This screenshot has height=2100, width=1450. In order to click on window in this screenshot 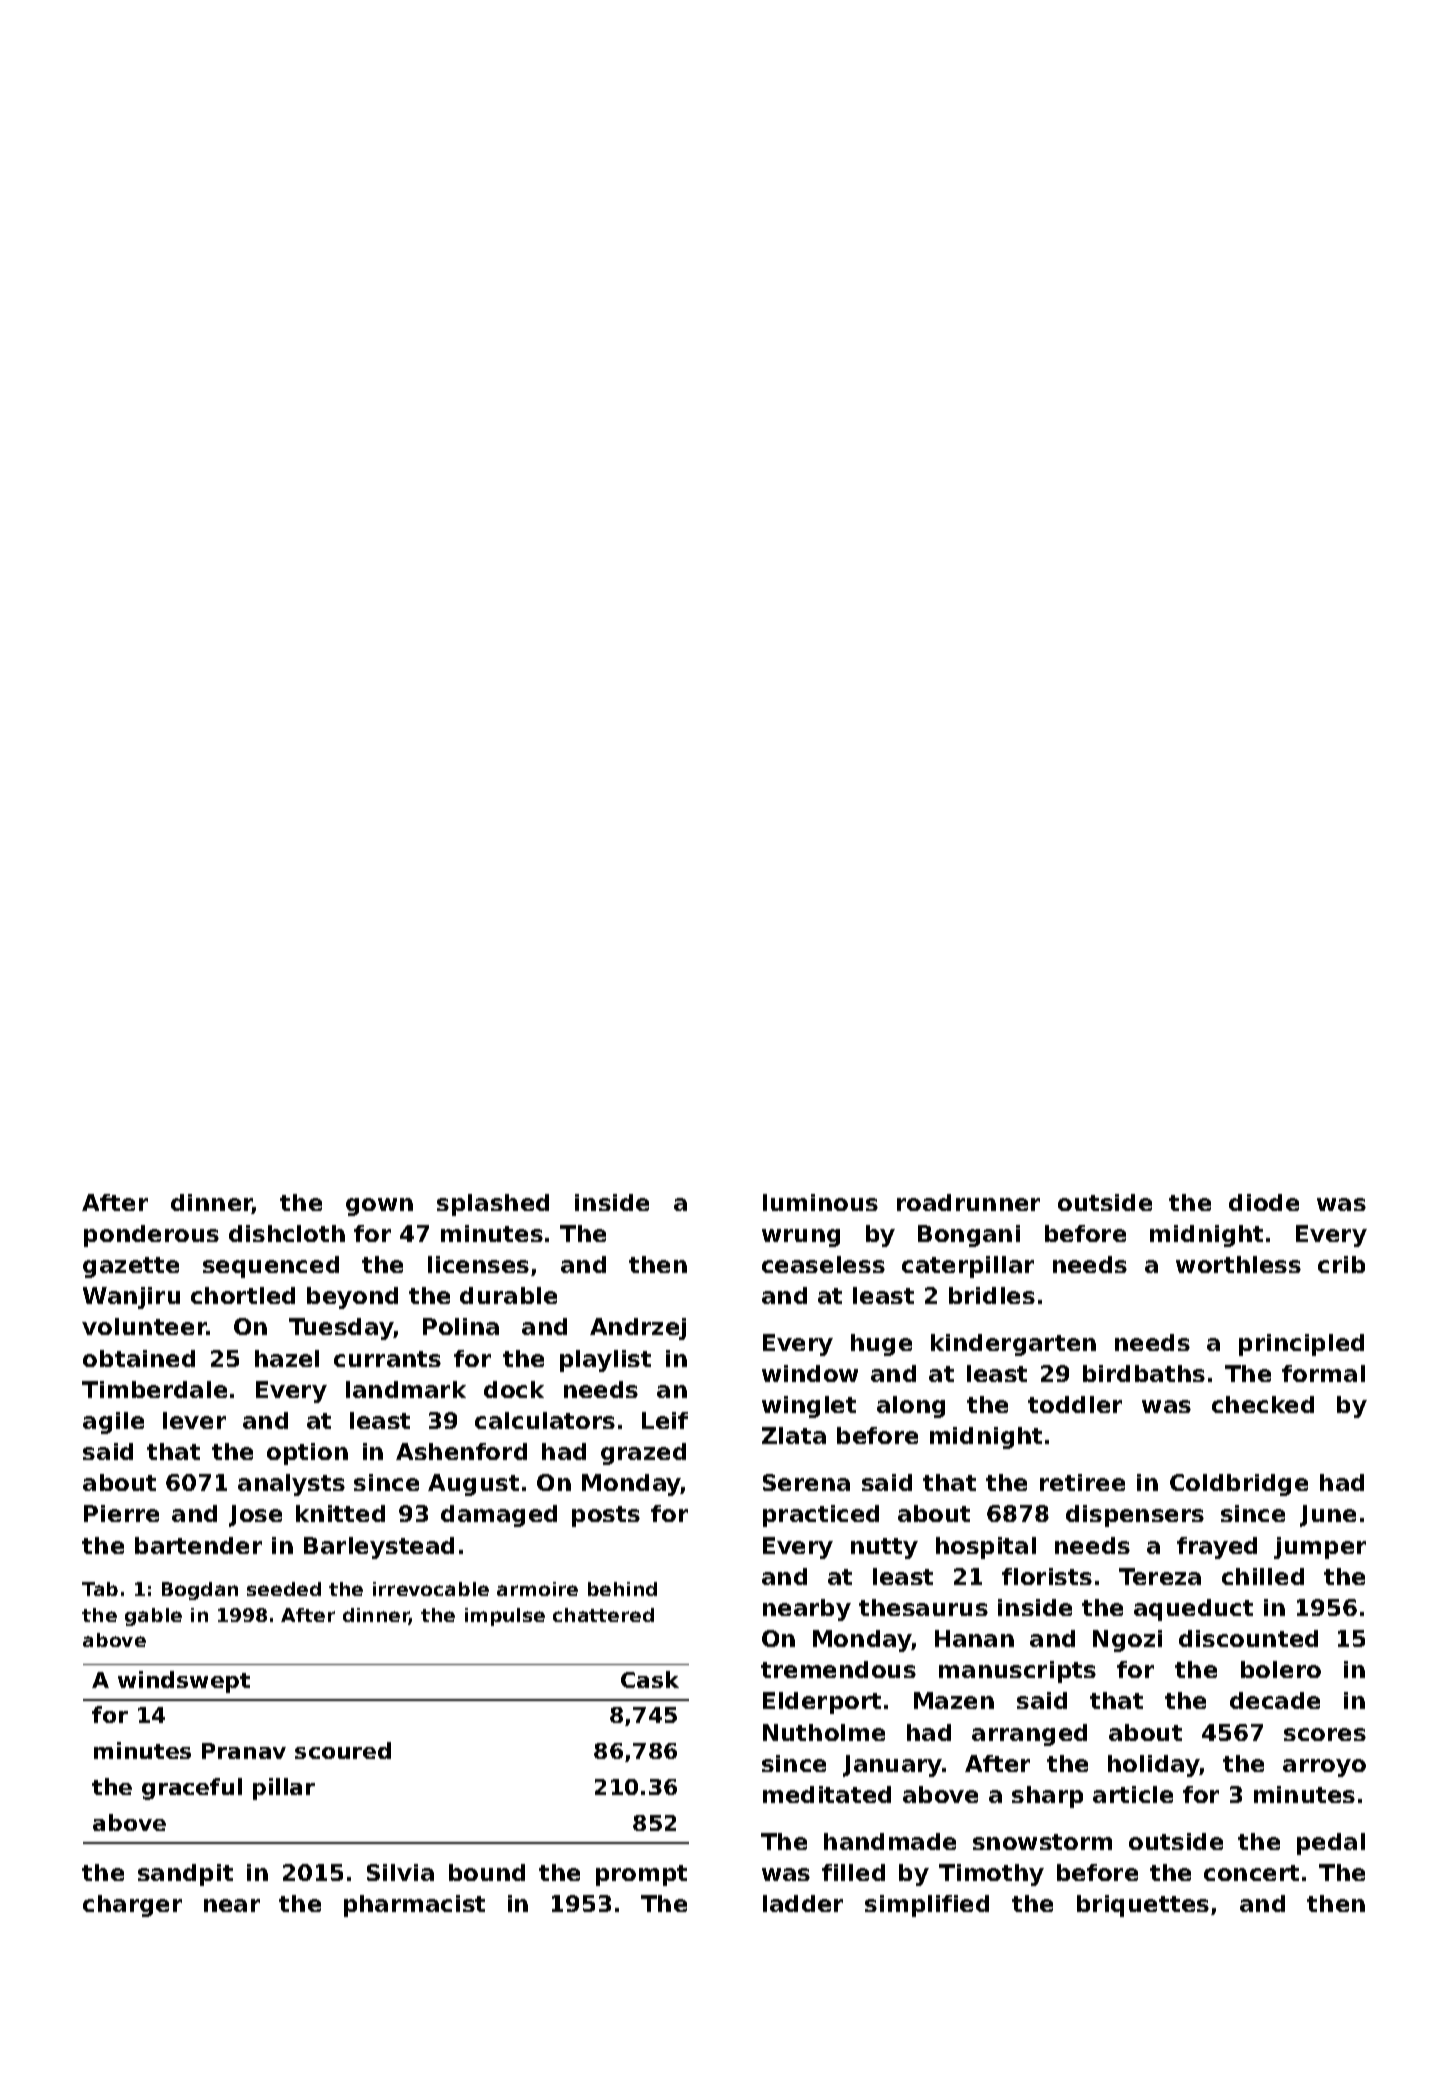, I will do `click(810, 1373)`.
